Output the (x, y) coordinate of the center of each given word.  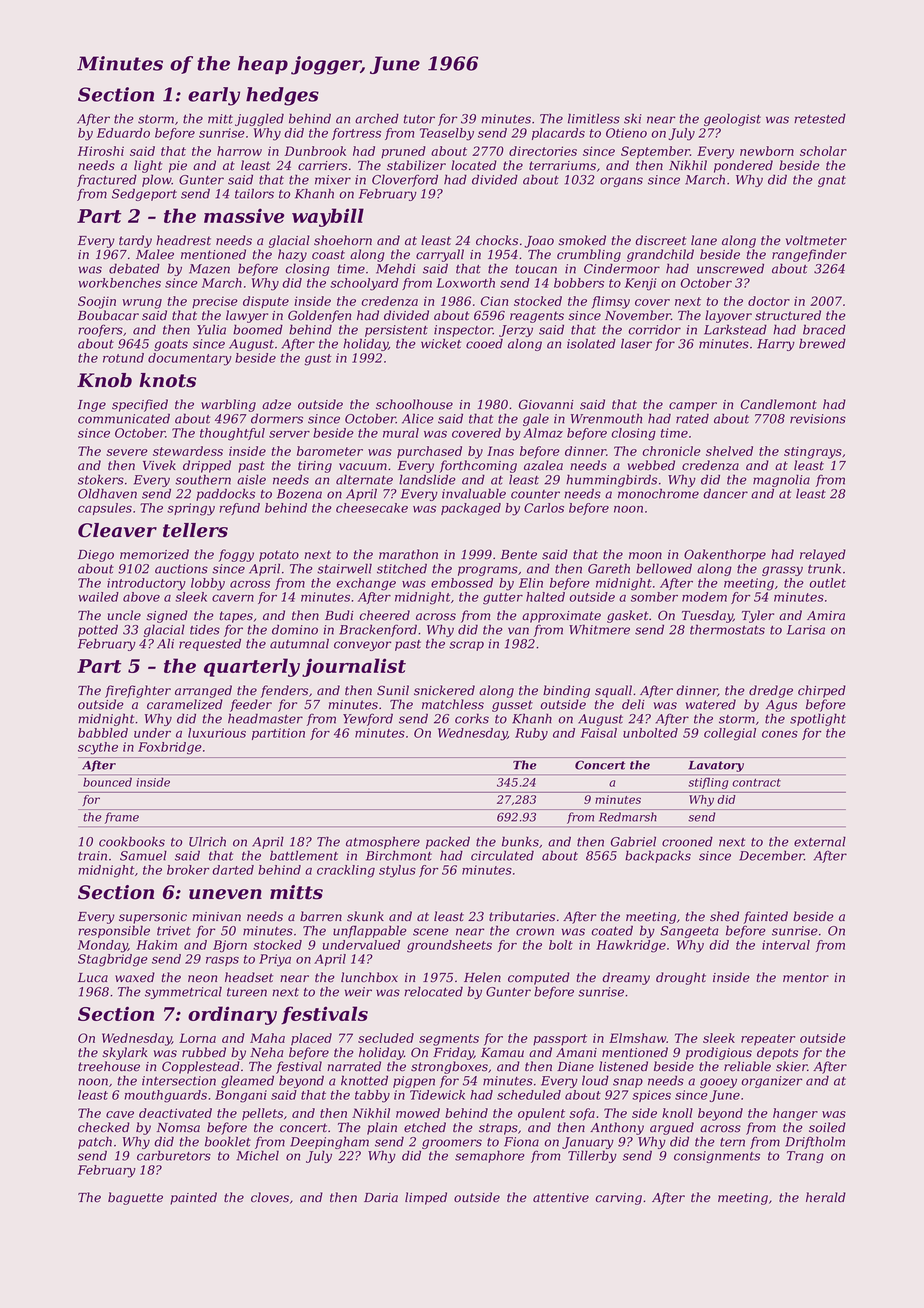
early (214, 96)
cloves (270, 1197)
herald (826, 1197)
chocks (497, 240)
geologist (732, 119)
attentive (561, 1198)
